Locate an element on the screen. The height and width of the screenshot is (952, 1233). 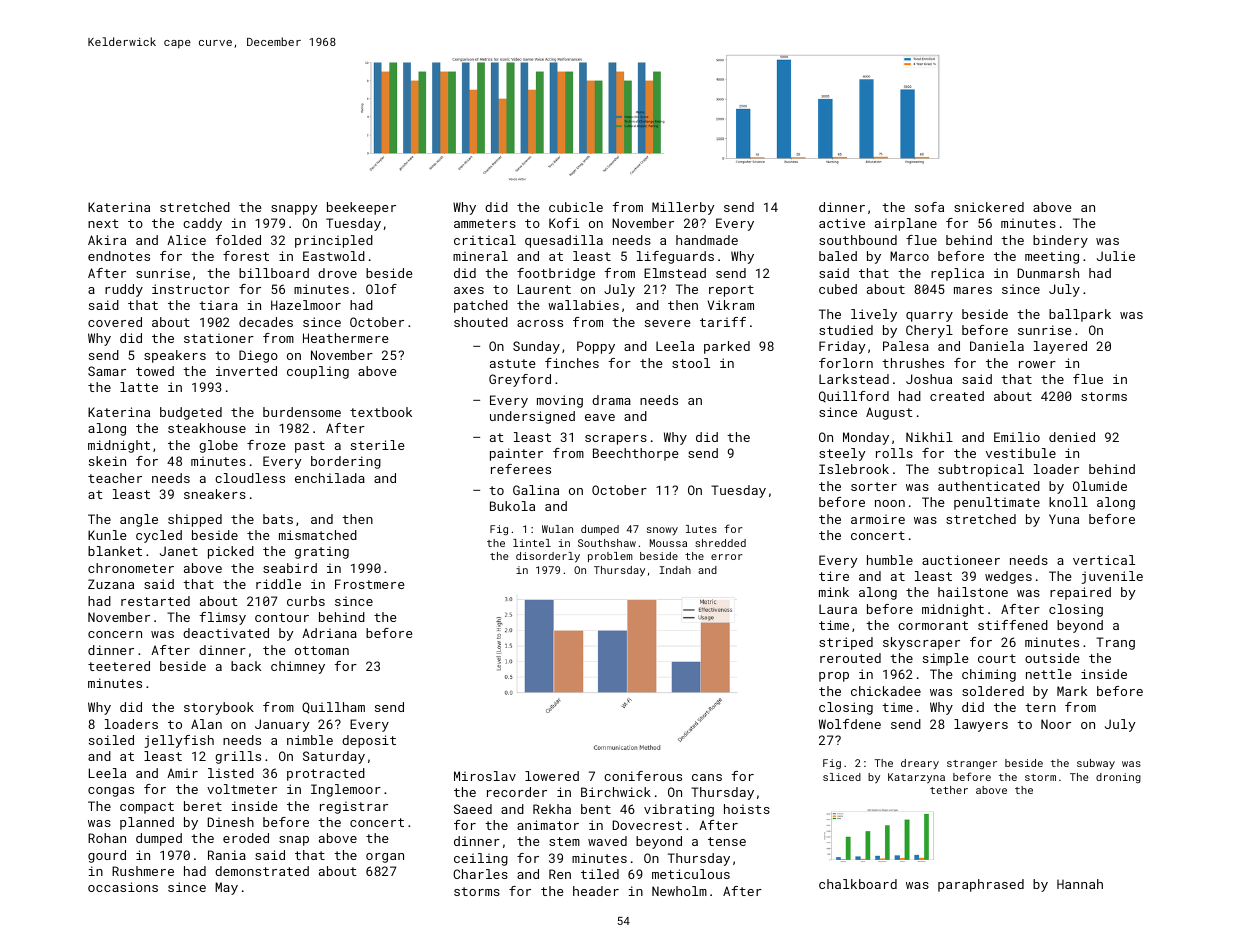
baled is located at coordinates (838, 256).
